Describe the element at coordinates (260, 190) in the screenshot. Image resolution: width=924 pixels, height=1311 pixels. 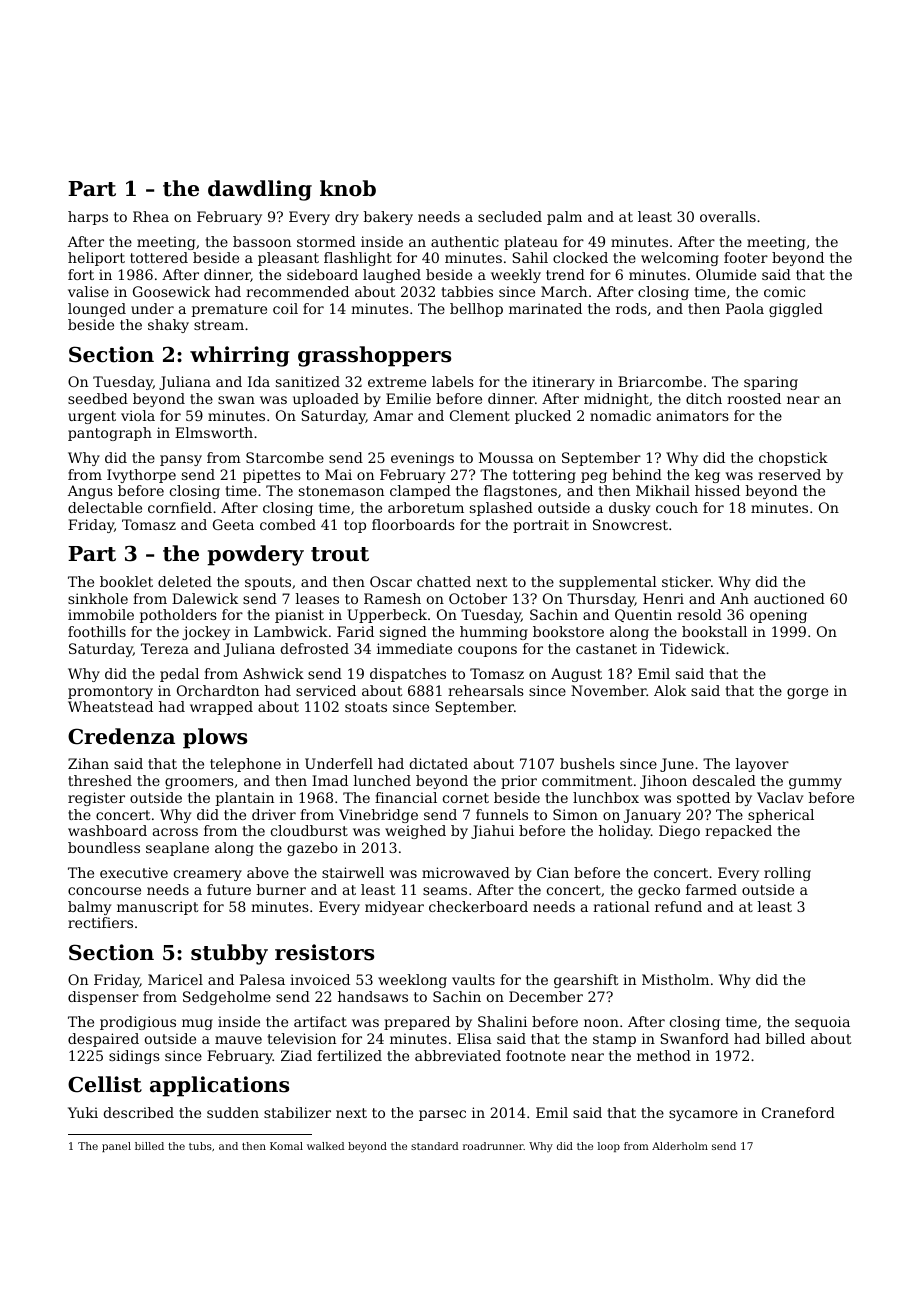
I see `dawdling` at that location.
